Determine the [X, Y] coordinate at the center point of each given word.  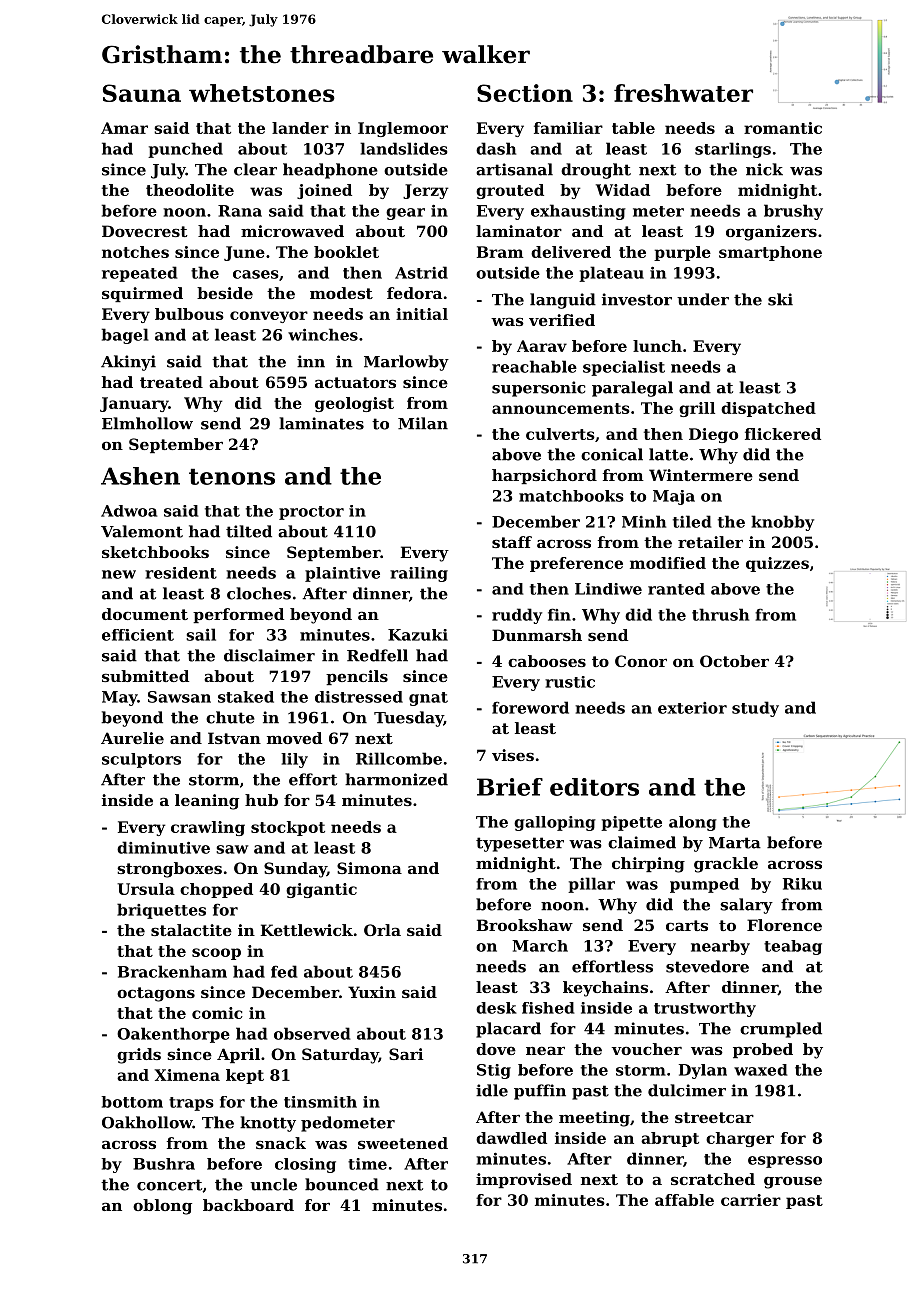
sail [201, 634]
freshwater [683, 93]
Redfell [377, 655]
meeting [594, 1119]
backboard [248, 1205]
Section [525, 93]
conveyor [269, 317]
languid [563, 301]
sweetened [403, 1143]
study [755, 709]
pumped [704, 885]
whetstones [262, 93]
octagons [156, 994]
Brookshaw [525, 925]
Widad [623, 190]
